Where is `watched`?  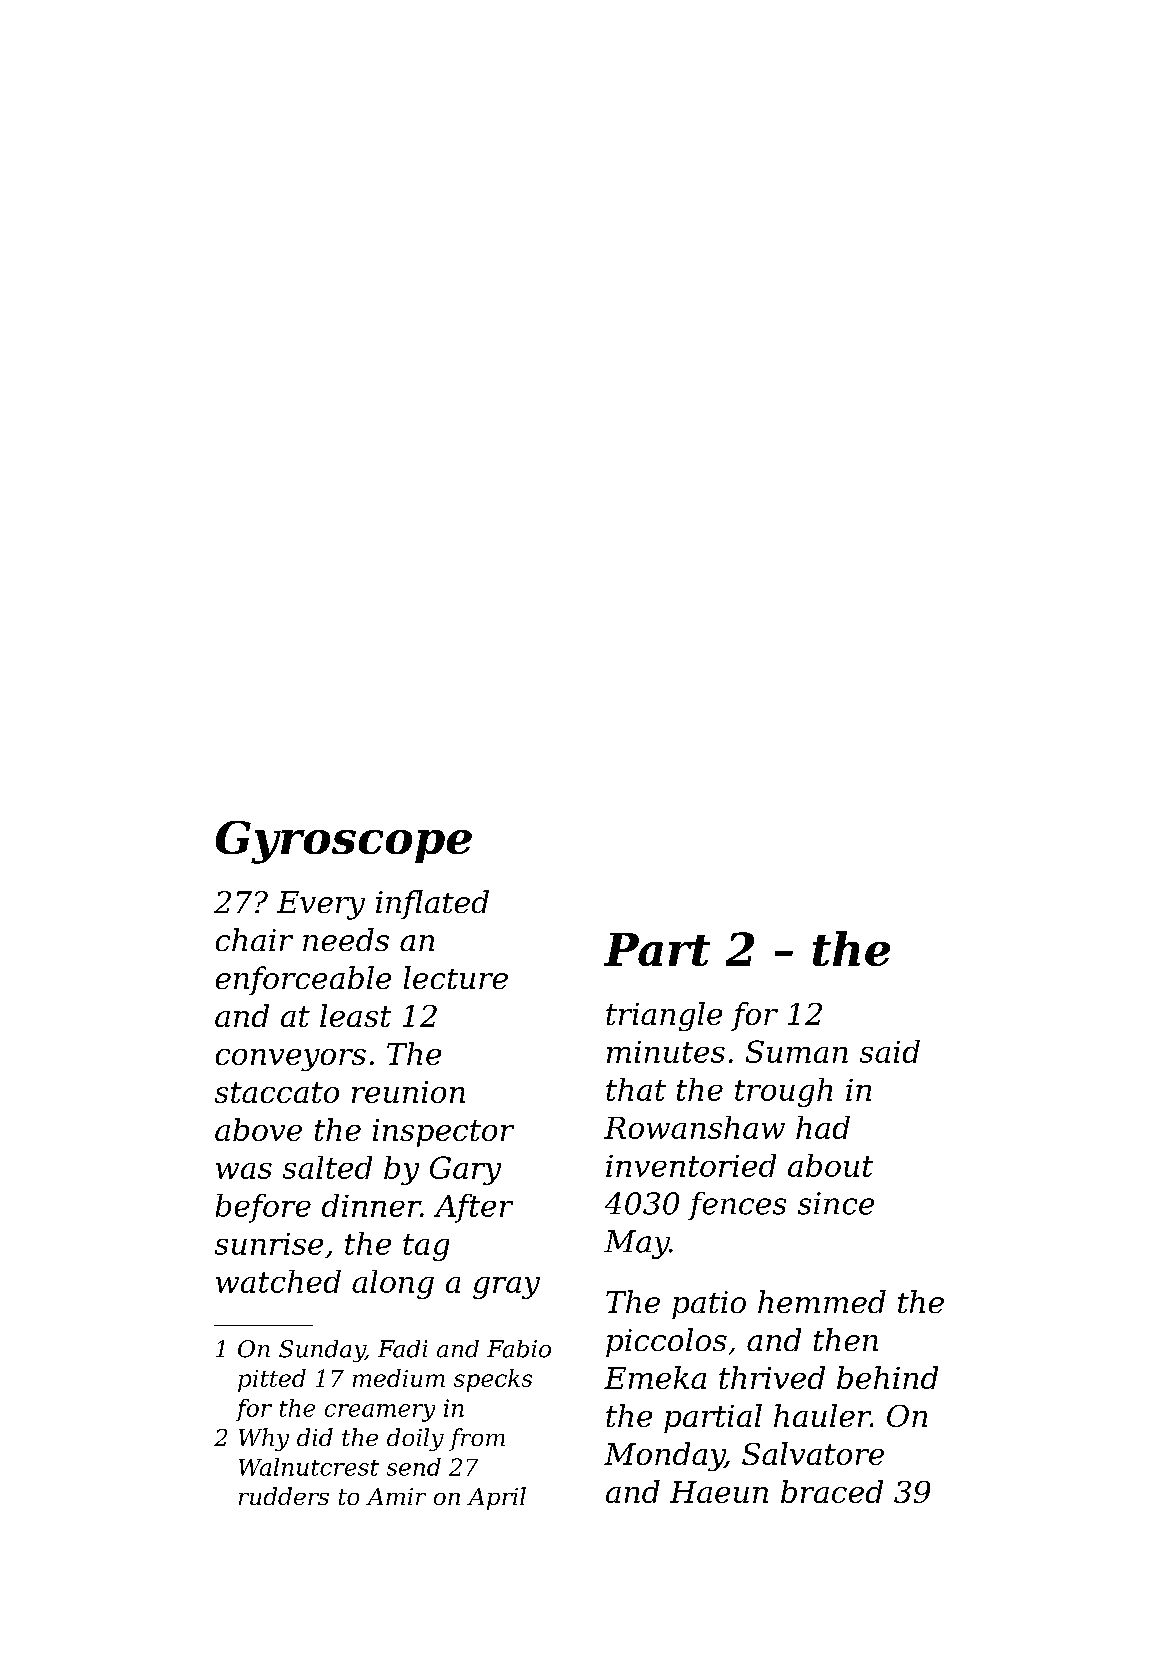 watched is located at coordinates (278, 1281).
